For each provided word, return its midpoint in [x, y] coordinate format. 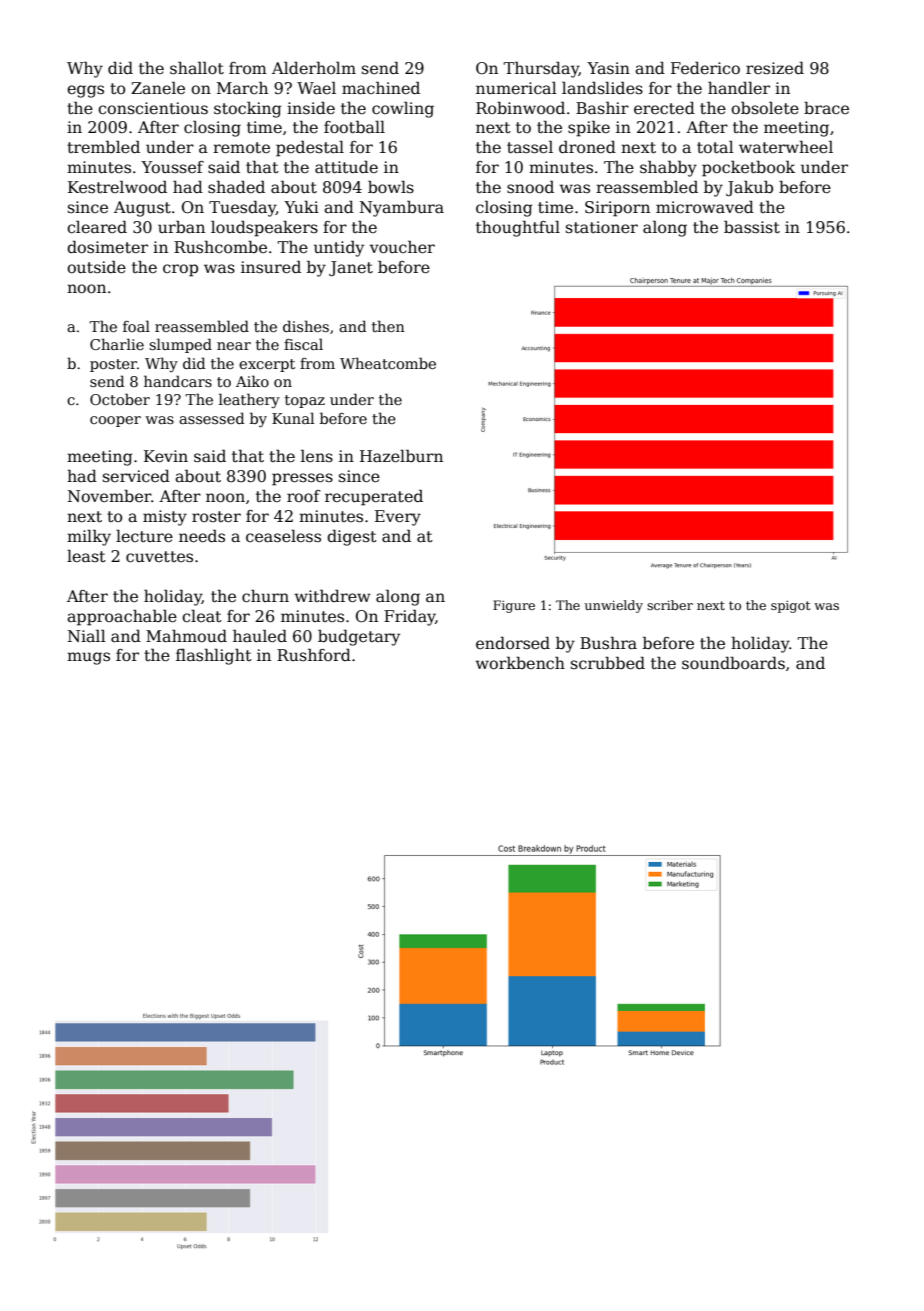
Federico [705, 67]
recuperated [374, 497]
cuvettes [159, 557]
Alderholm [314, 67]
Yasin [608, 68]
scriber [670, 605]
